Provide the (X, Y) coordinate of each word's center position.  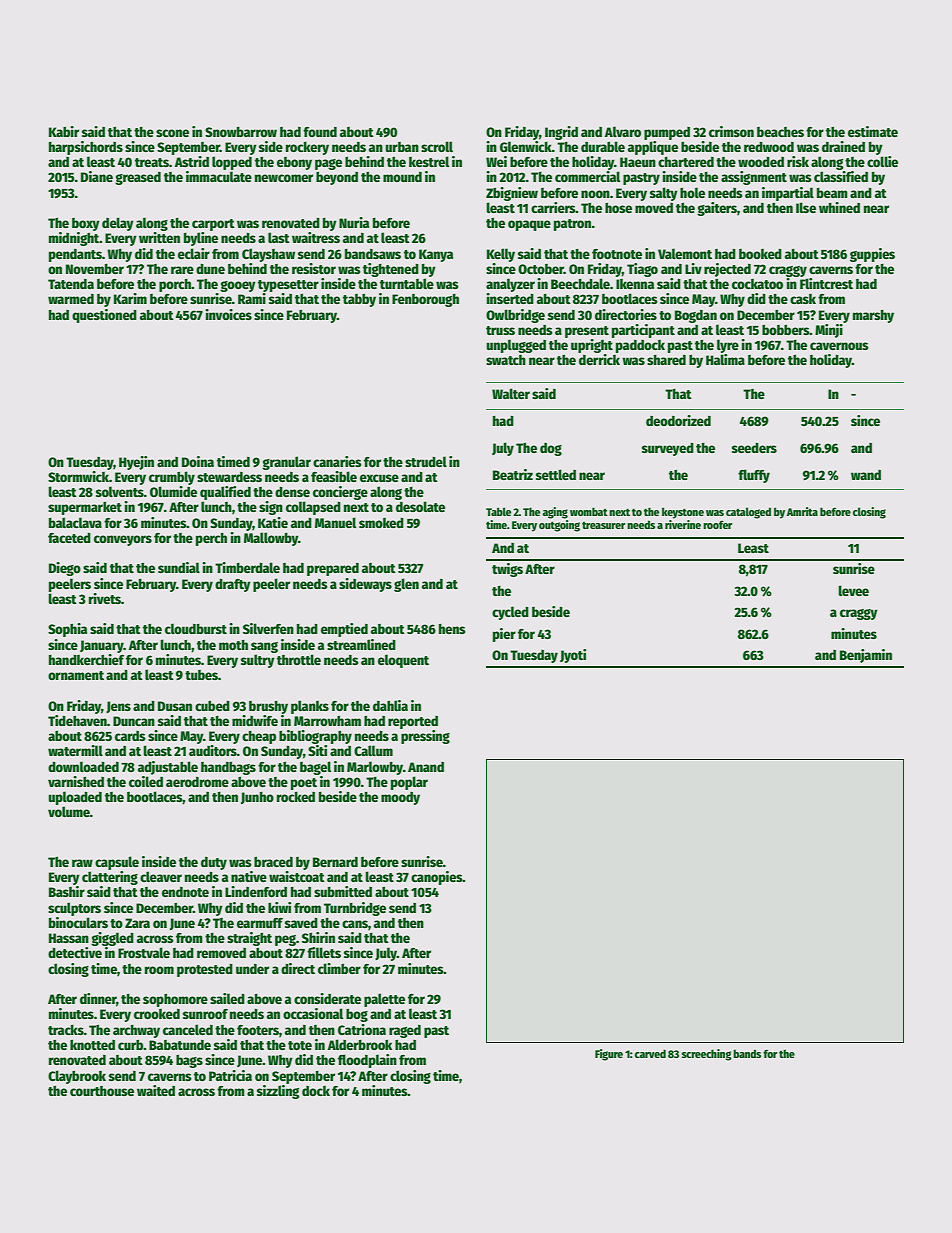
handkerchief (86, 659)
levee (853, 590)
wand (866, 475)
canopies (436, 878)
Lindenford (256, 891)
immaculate (219, 176)
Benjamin (866, 656)
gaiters (717, 209)
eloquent (403, 661)
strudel (426, 461)
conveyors (123, 540)
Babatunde (180, 1045)
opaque (529, 225)
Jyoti (573, 656)
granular (286, 463)
